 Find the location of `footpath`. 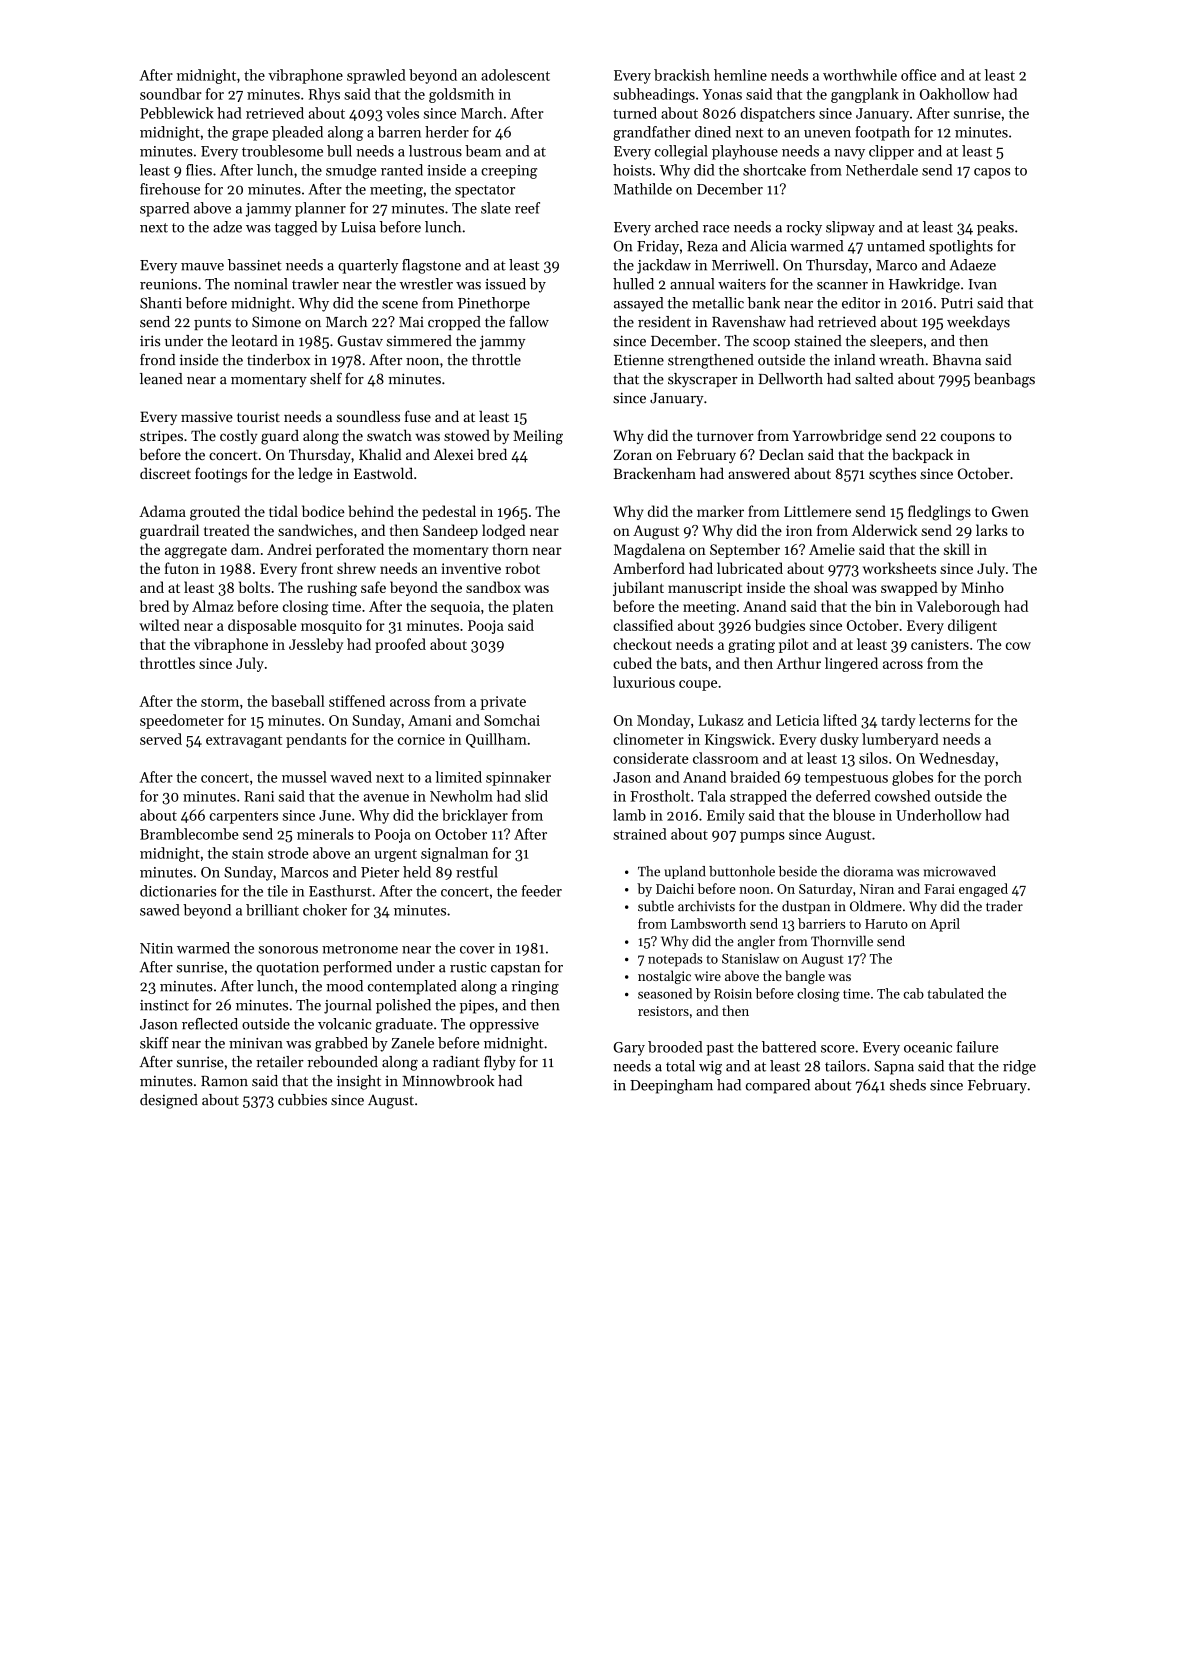

footpath is located at coordinates (882, 133).
